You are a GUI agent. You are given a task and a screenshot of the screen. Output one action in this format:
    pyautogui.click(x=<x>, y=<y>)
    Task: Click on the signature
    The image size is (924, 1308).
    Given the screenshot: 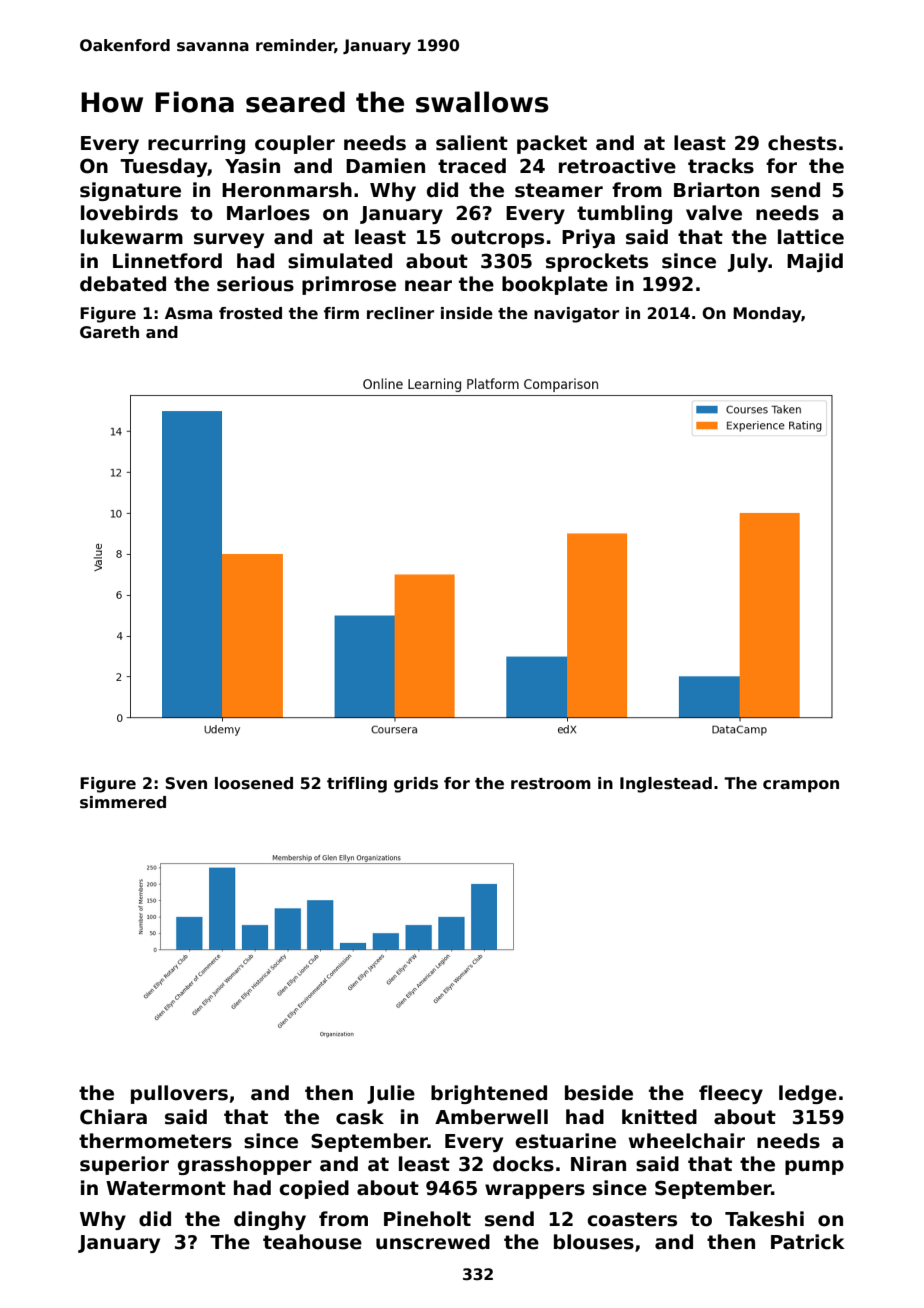 What is the action you would take?
    pyautogui.click(x=130, y=191)
